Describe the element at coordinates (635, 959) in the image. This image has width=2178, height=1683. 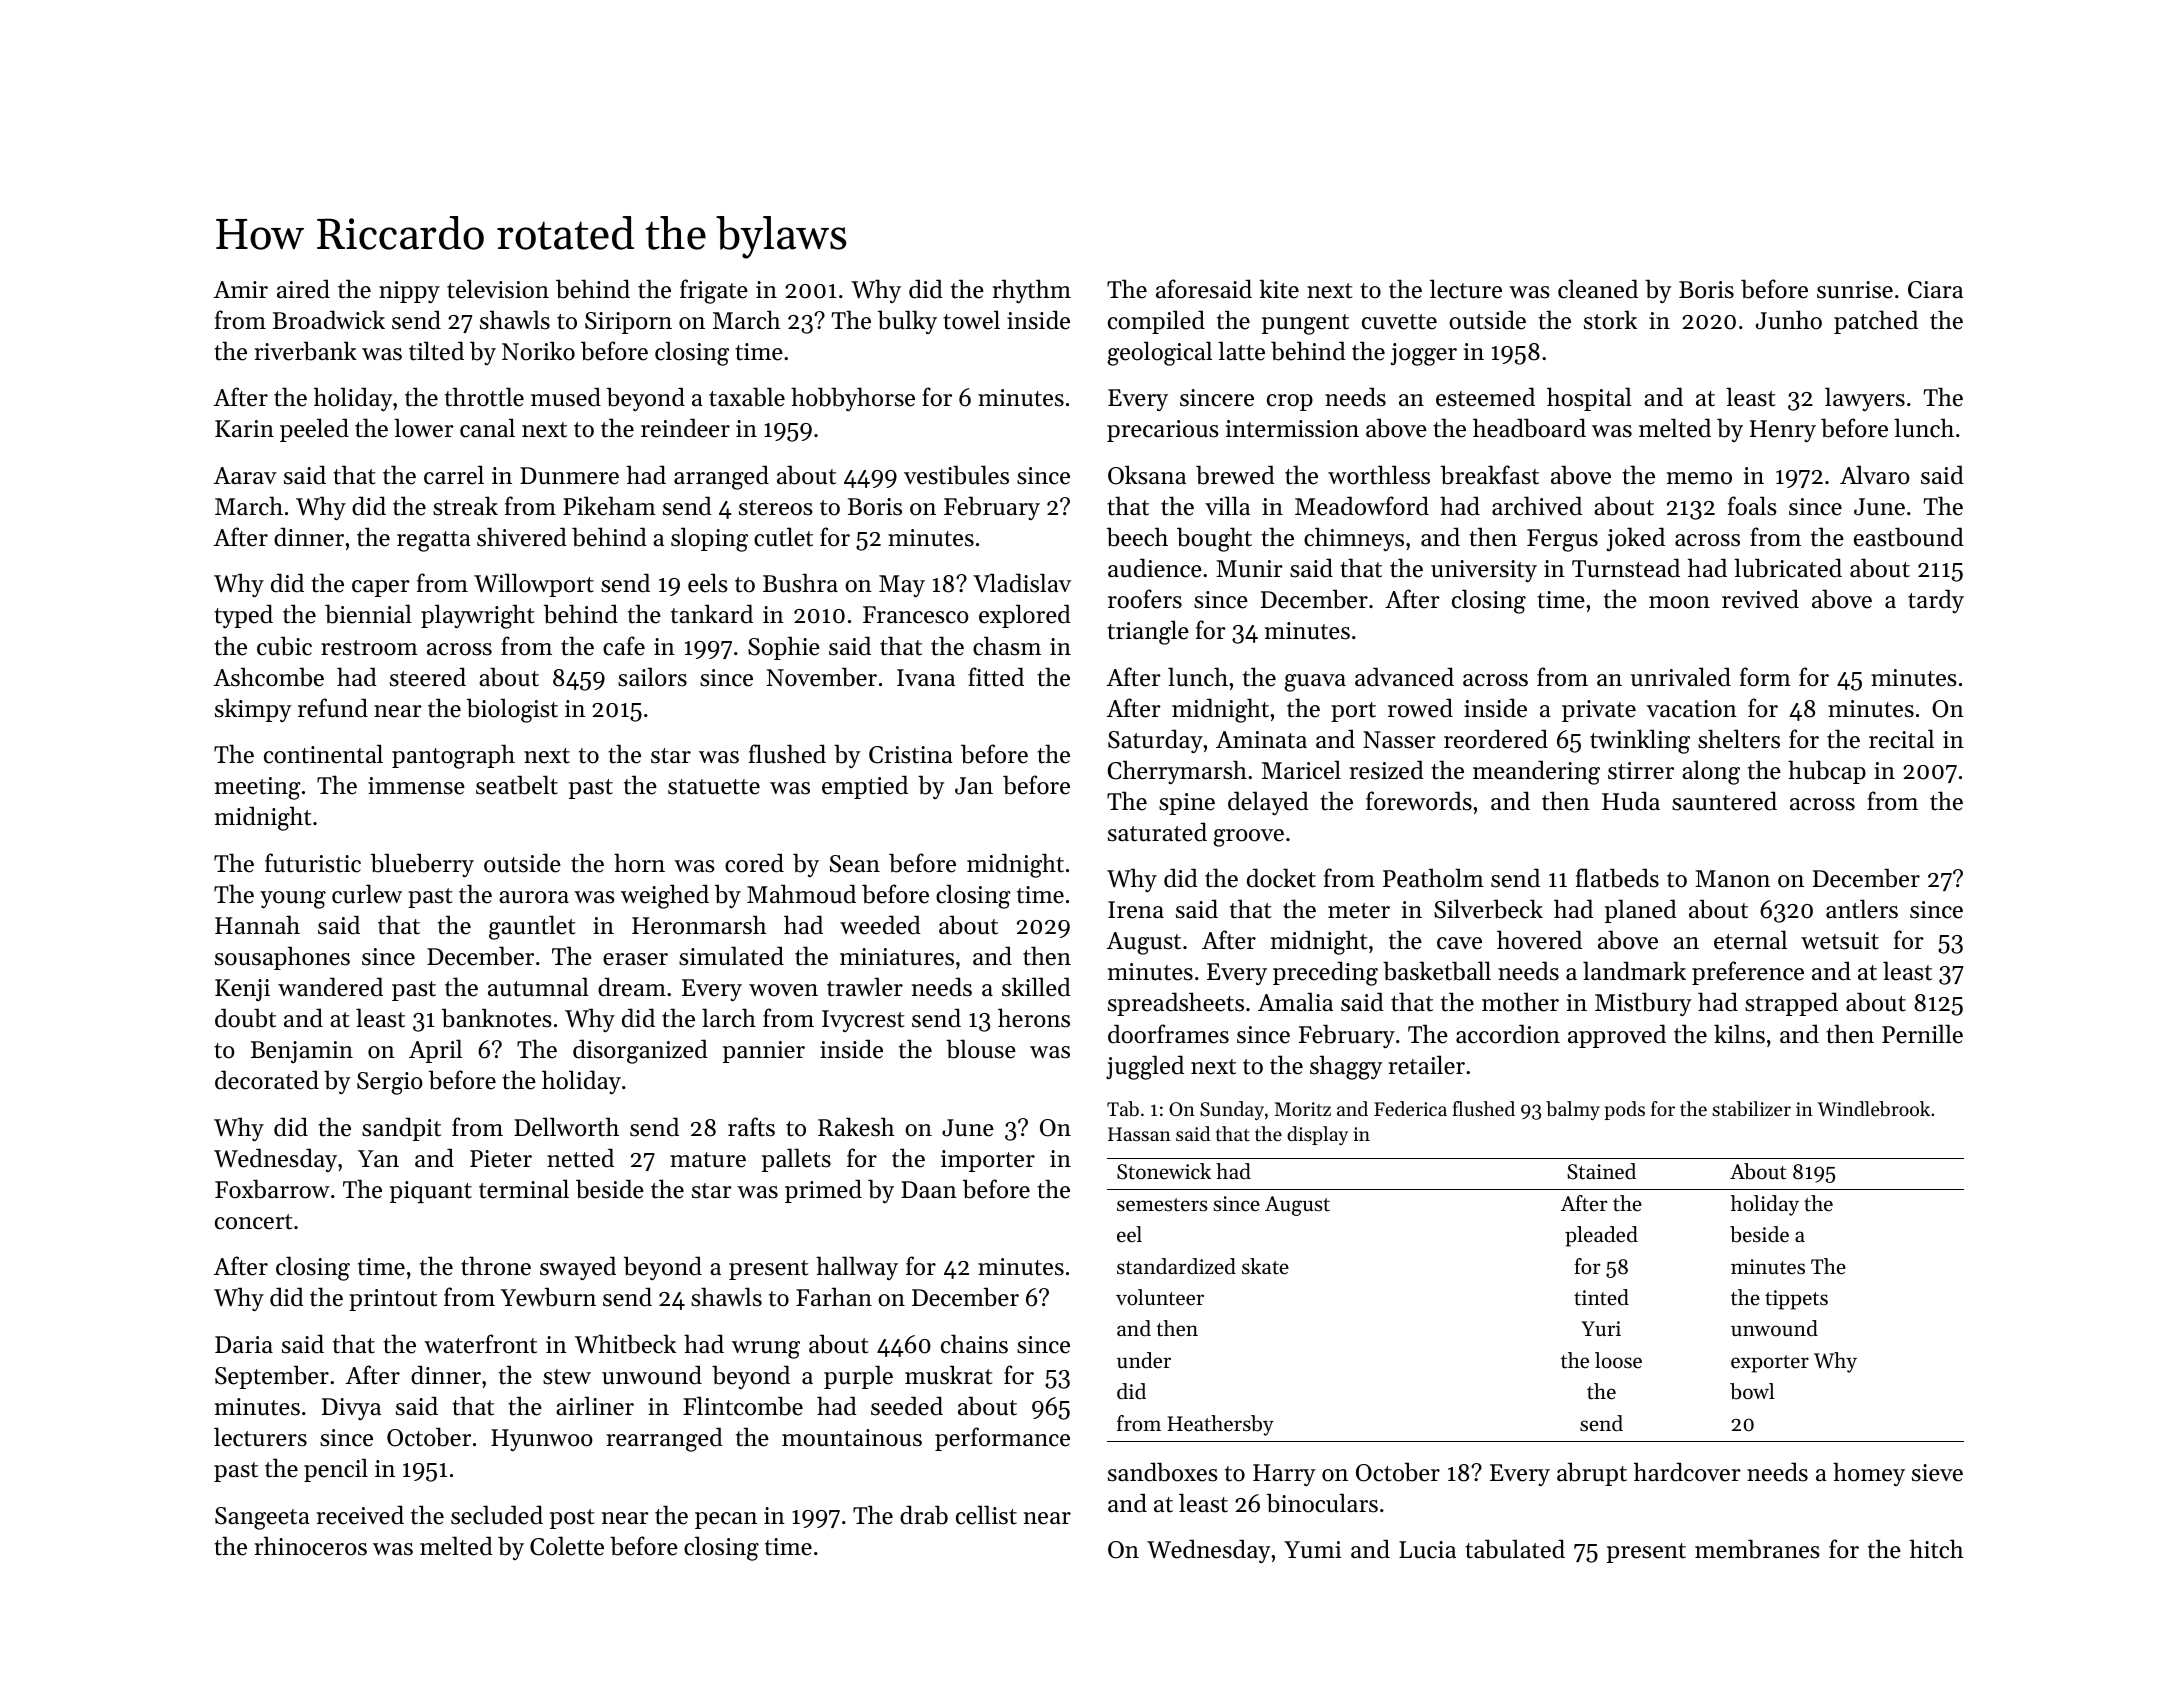
I see `eraser` at that location.
